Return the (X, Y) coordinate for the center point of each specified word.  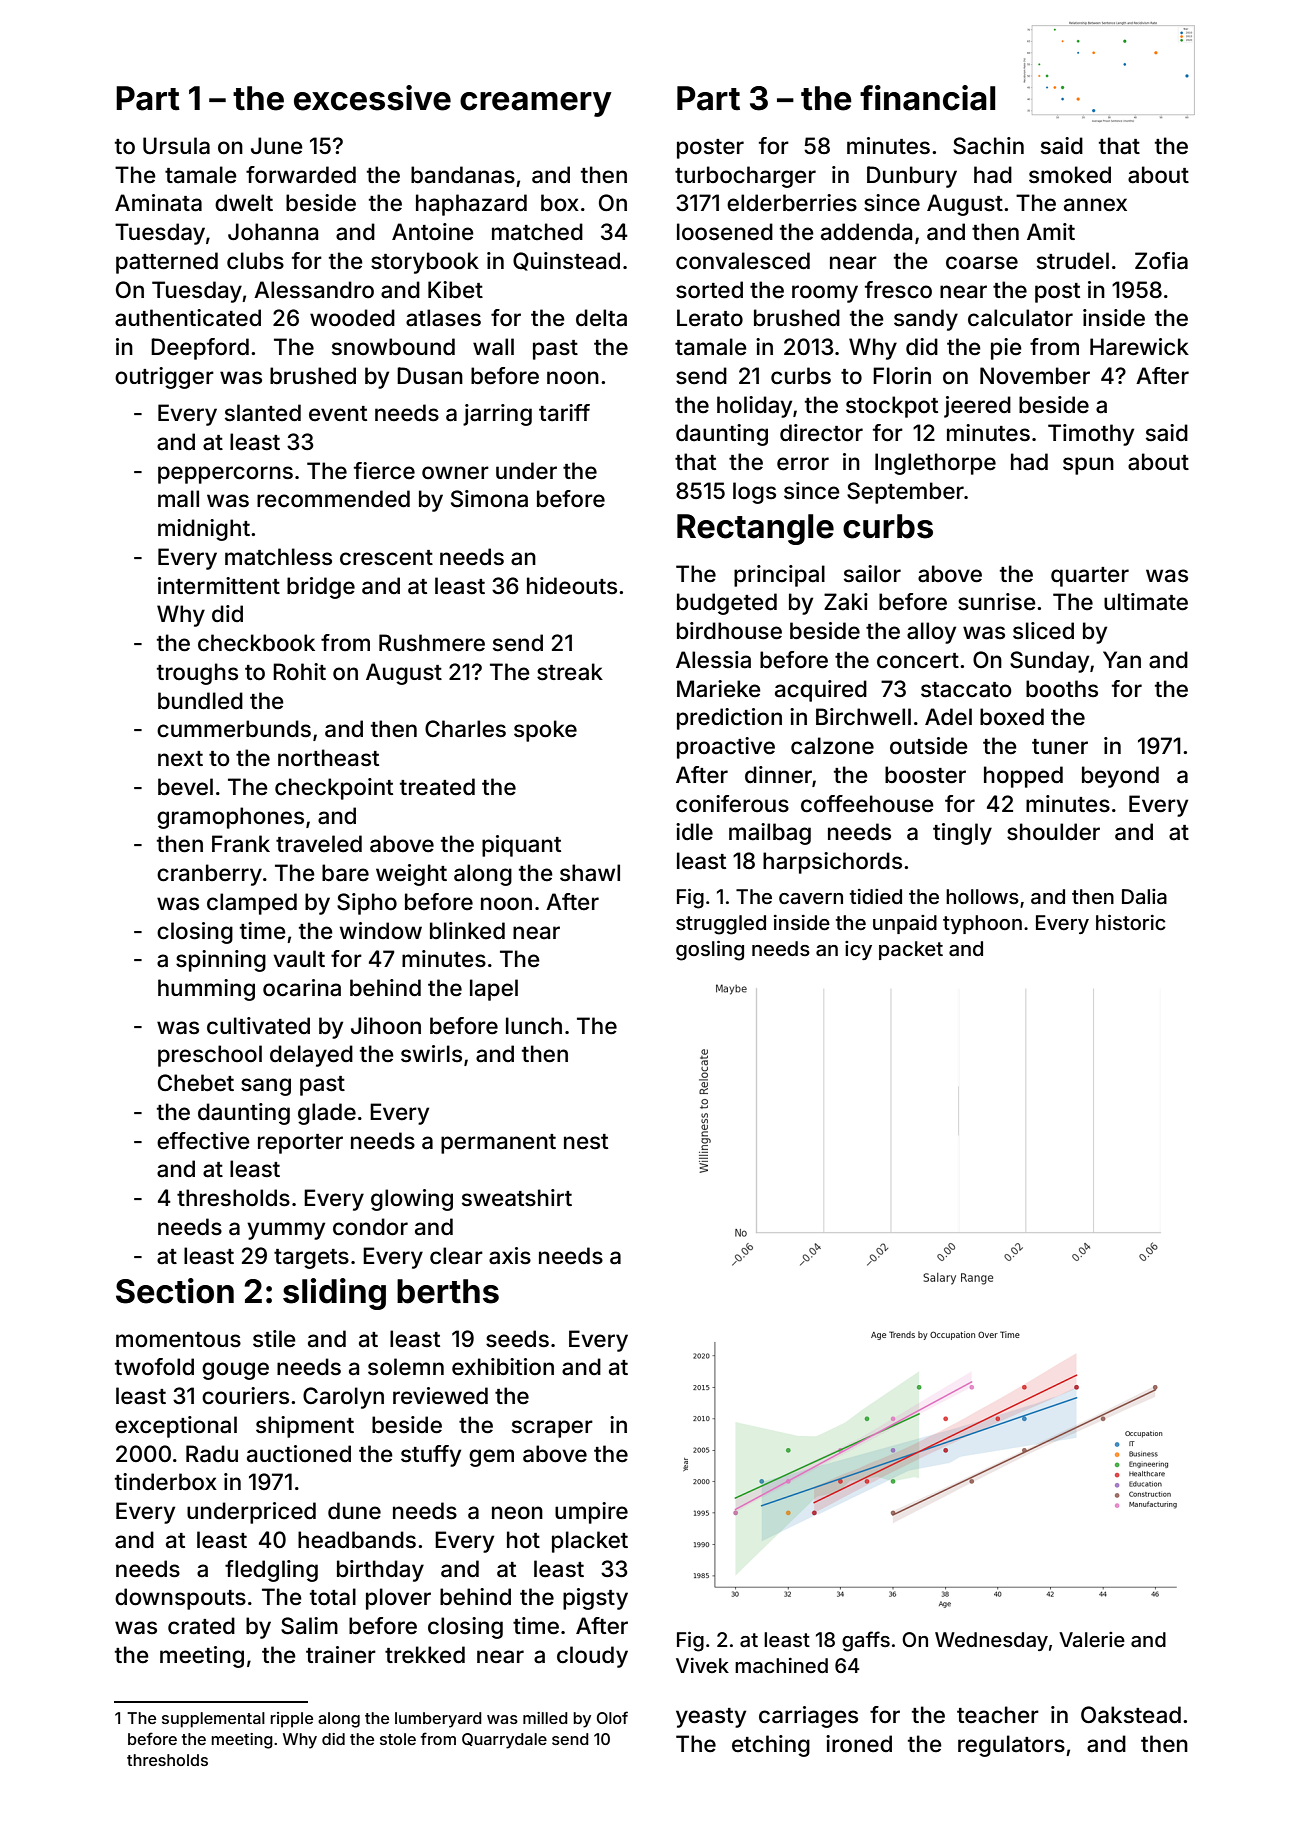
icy (858, 950)
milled (545, 1718)
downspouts (180, 1599)
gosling (710, 951)
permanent (498, 1144)
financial (927, 98)
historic (1131, 922)
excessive (372, 98)
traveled (319, 844)
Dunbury (912, 177)
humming (206, 990)
